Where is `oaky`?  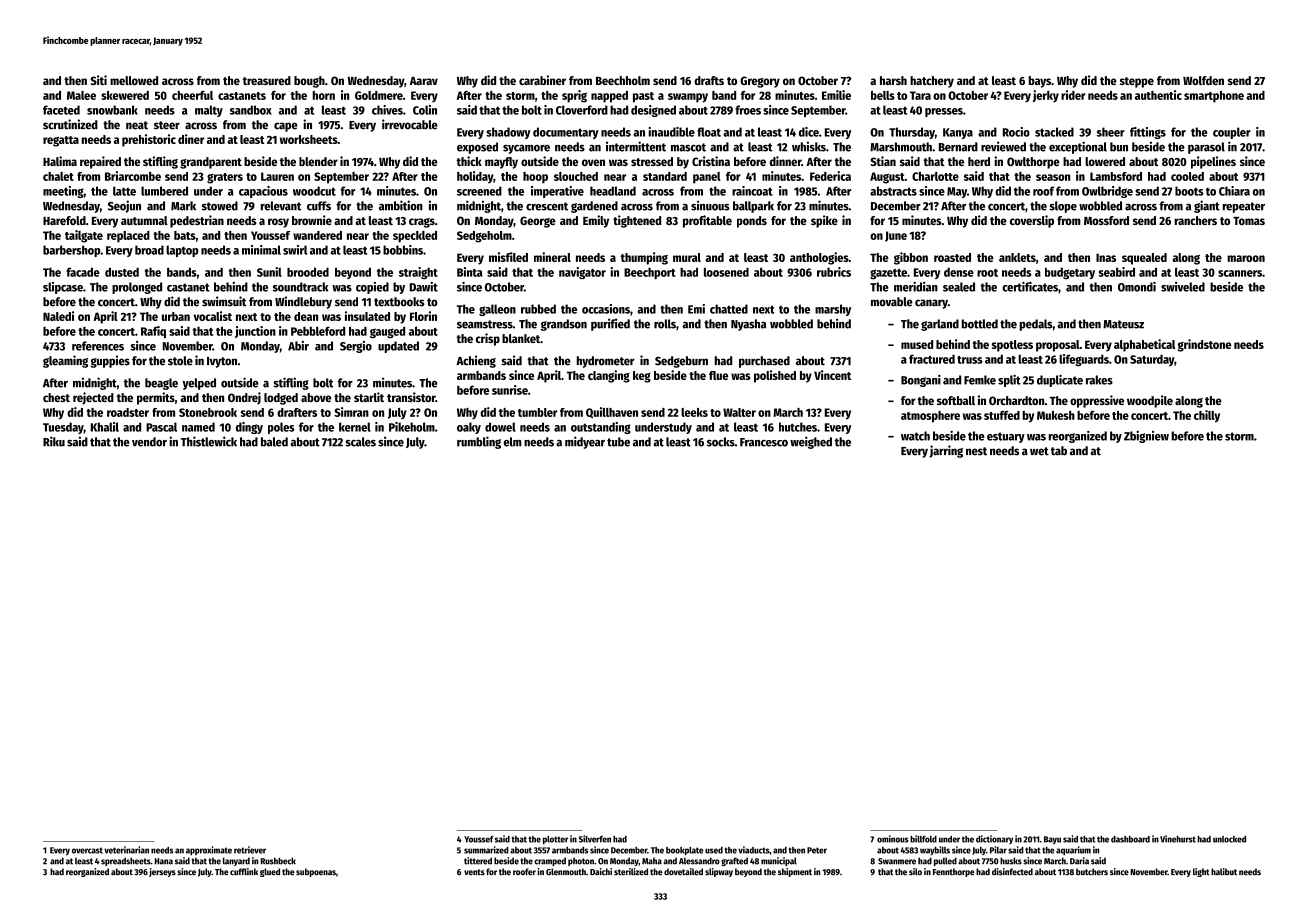
oaky is located at coordinates (469, 428).
